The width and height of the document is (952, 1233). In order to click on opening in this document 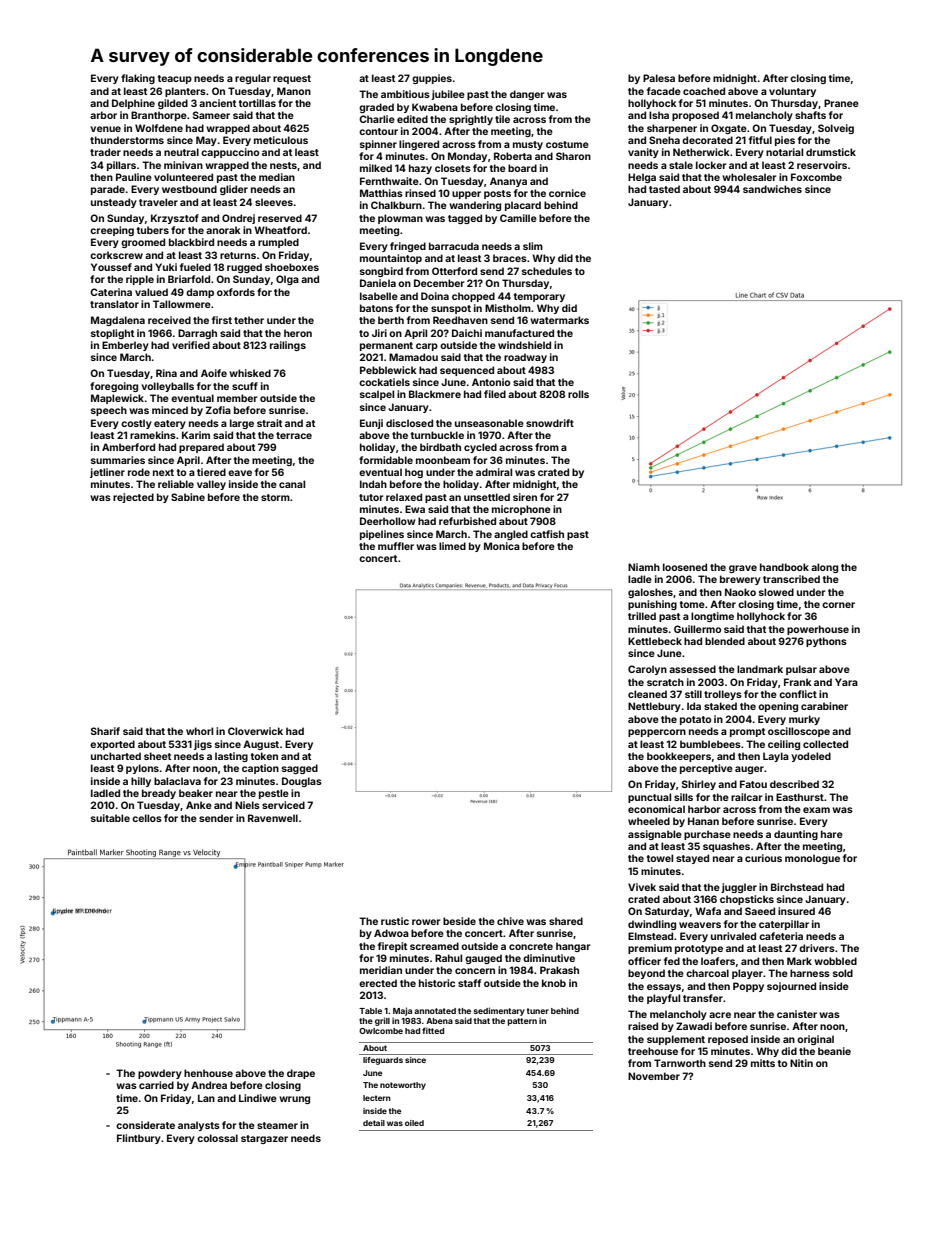, I will do `click(778, 707)`.
